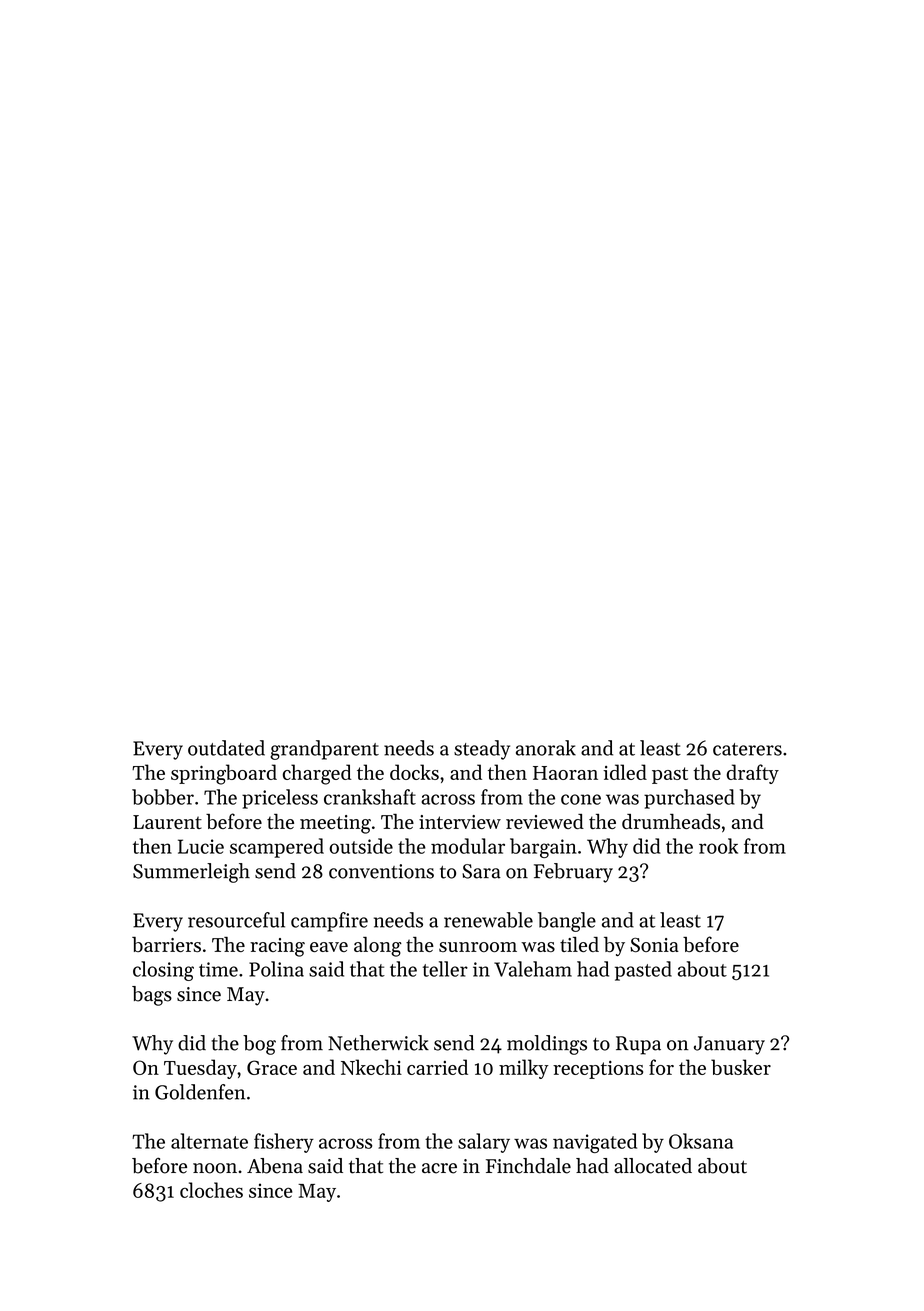 Image resolution: width=924 pixels, height=1311 pixels. Describe the element at coordinates (689, 799) in the image. I see `purchased` at that location.
